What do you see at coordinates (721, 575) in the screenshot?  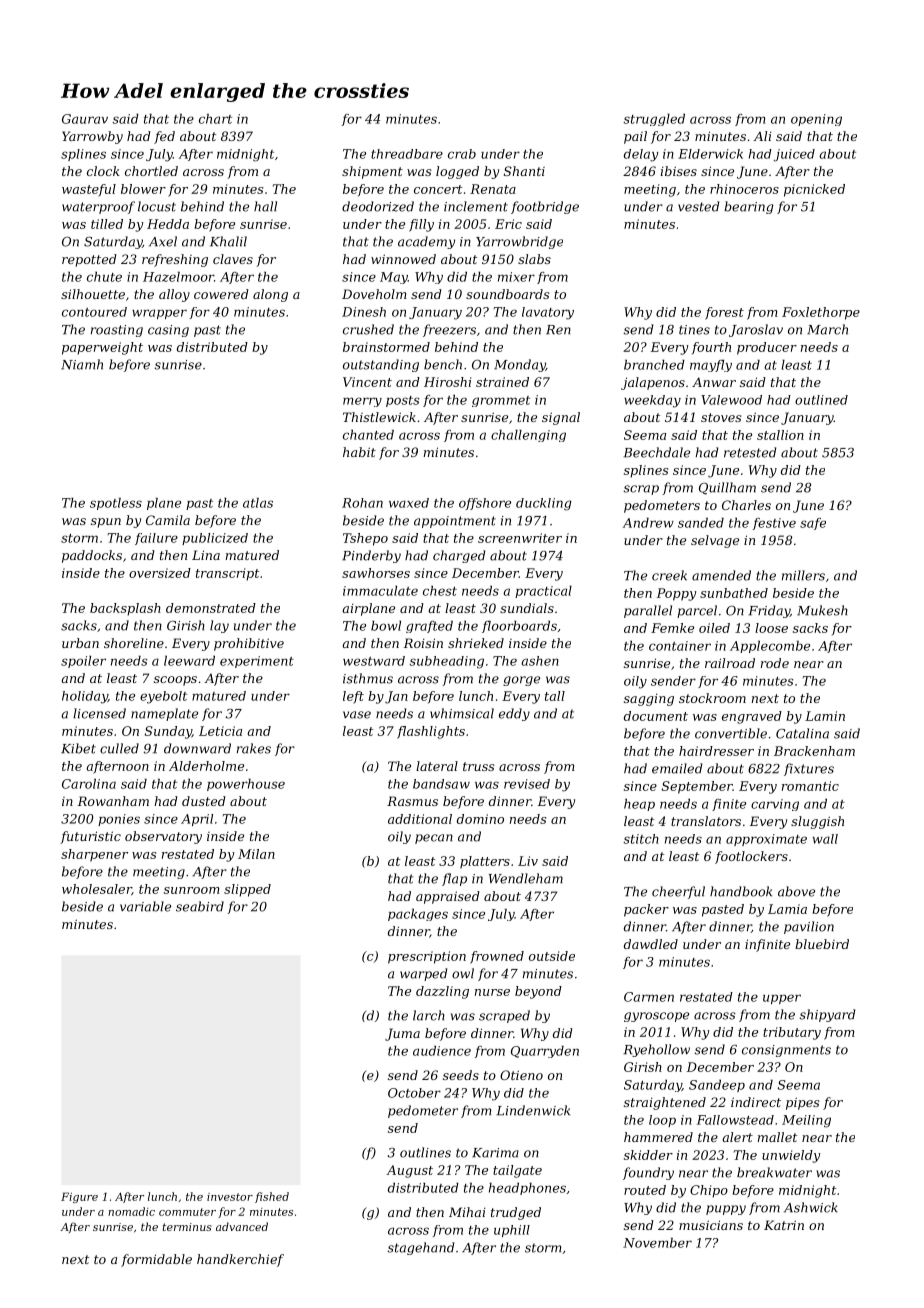 I see `amended` at bounding box center [721, 575].
